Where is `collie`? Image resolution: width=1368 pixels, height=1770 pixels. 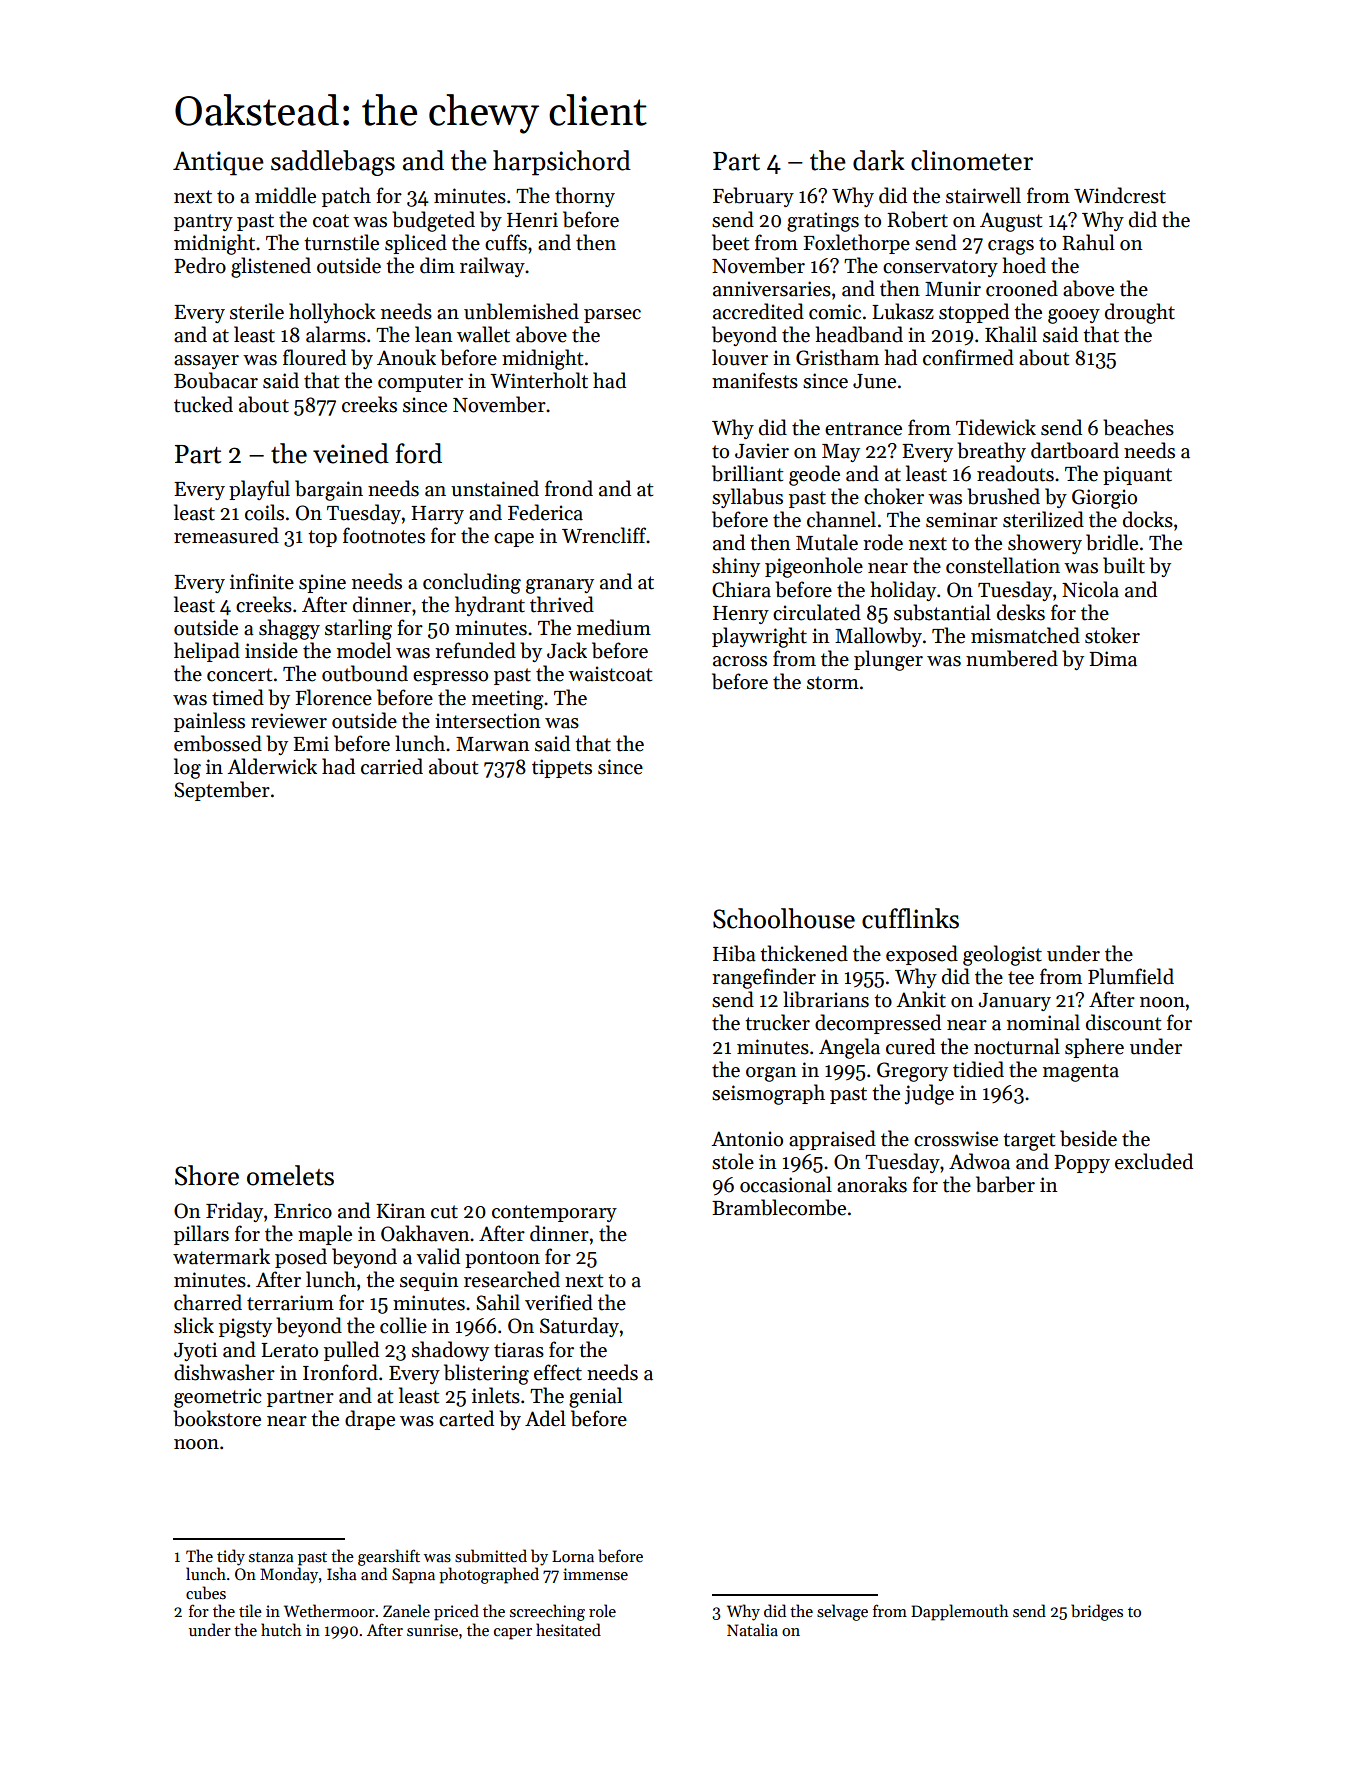
collie is located at coordinates (403, 1325).
